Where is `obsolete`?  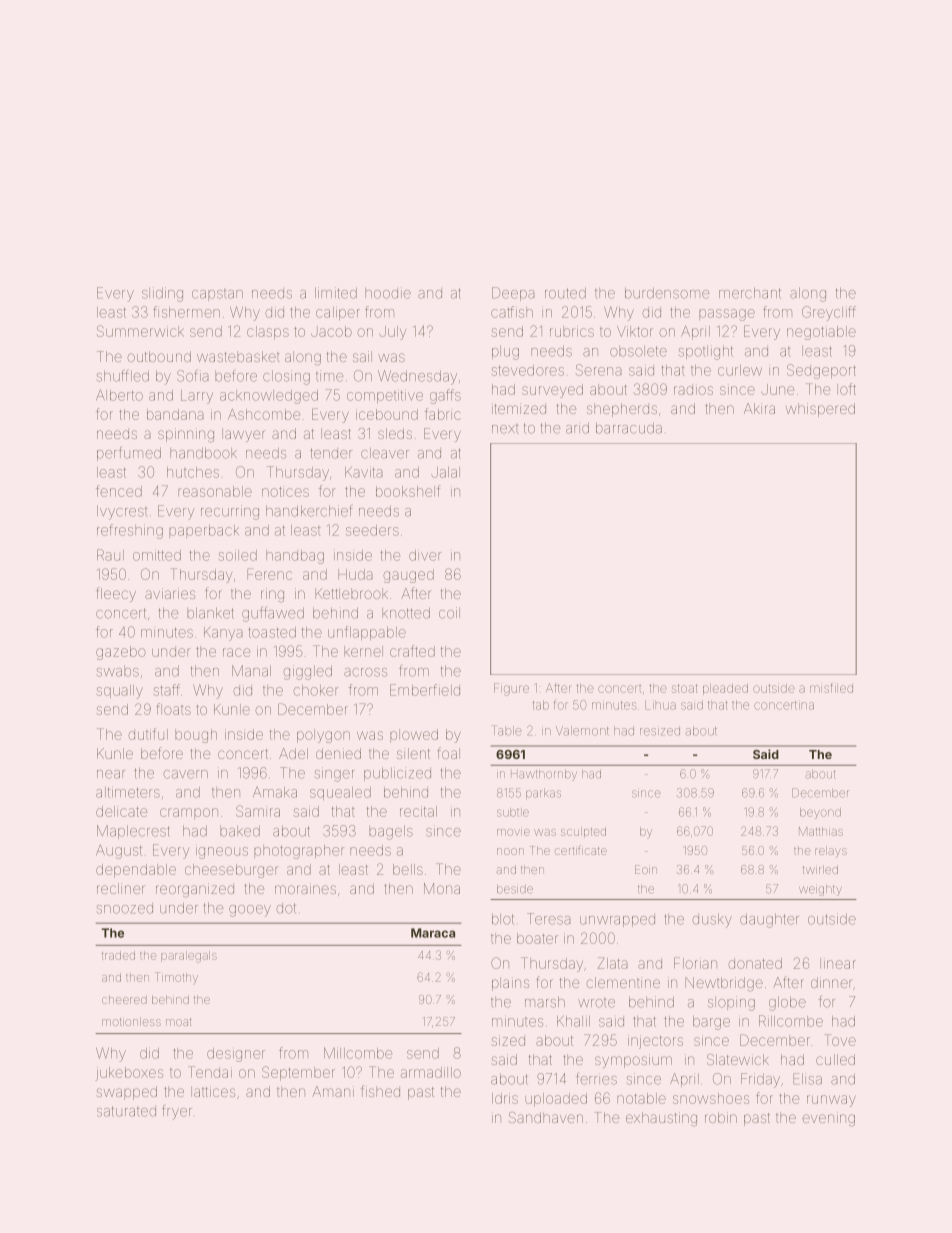 obsolete is located at coordinates (638, 351).
